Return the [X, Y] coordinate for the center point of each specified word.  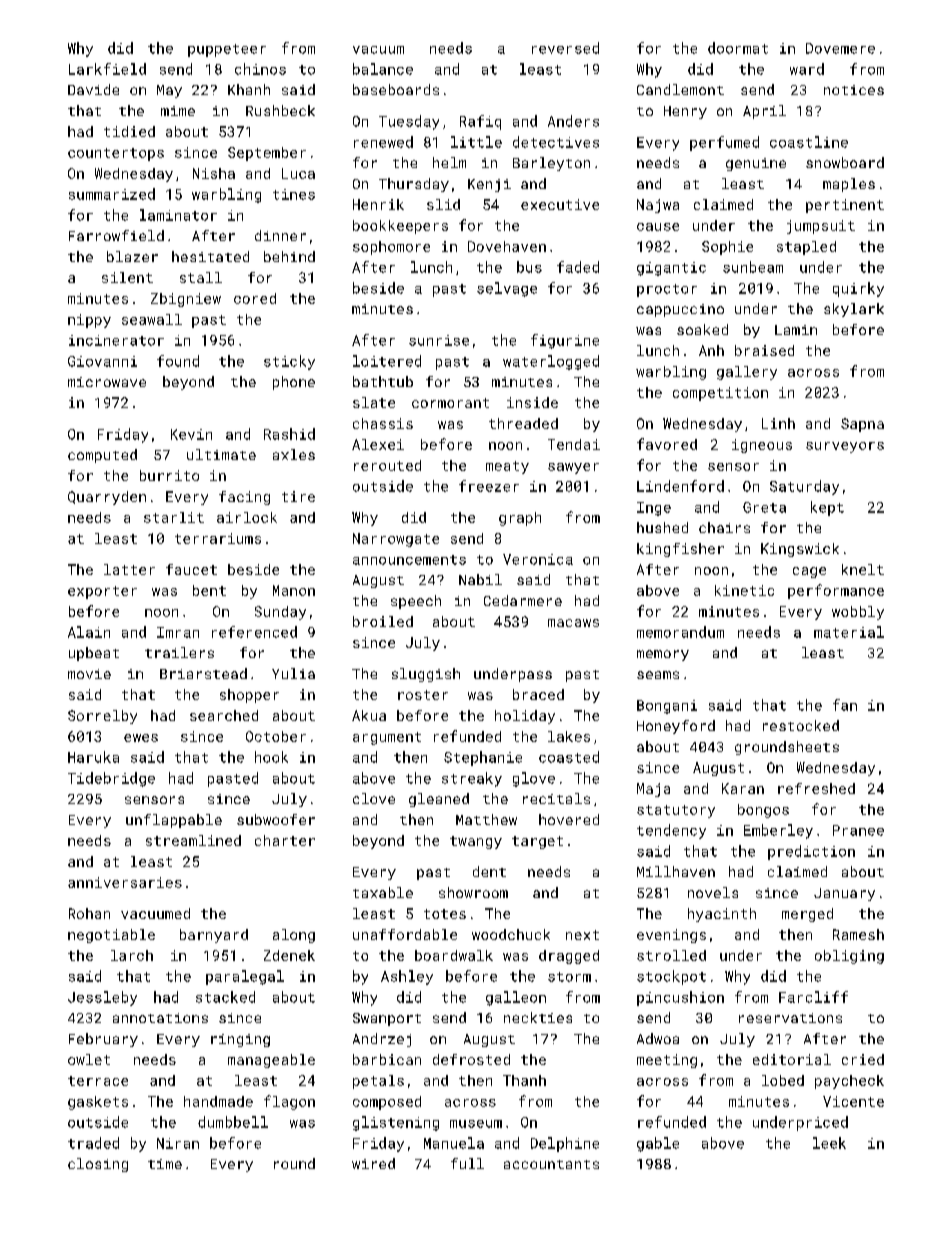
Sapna [862, 425]
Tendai [574, 444]
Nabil [480, 579]
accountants [551, 1164]
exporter [102, 592]
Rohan [89, 913]
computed [102, 456]
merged [807, 915]
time [165, 1164]
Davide [93, 89]
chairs [724, 527]
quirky [858, 289]
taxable [383, 892]
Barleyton [551, 164]
